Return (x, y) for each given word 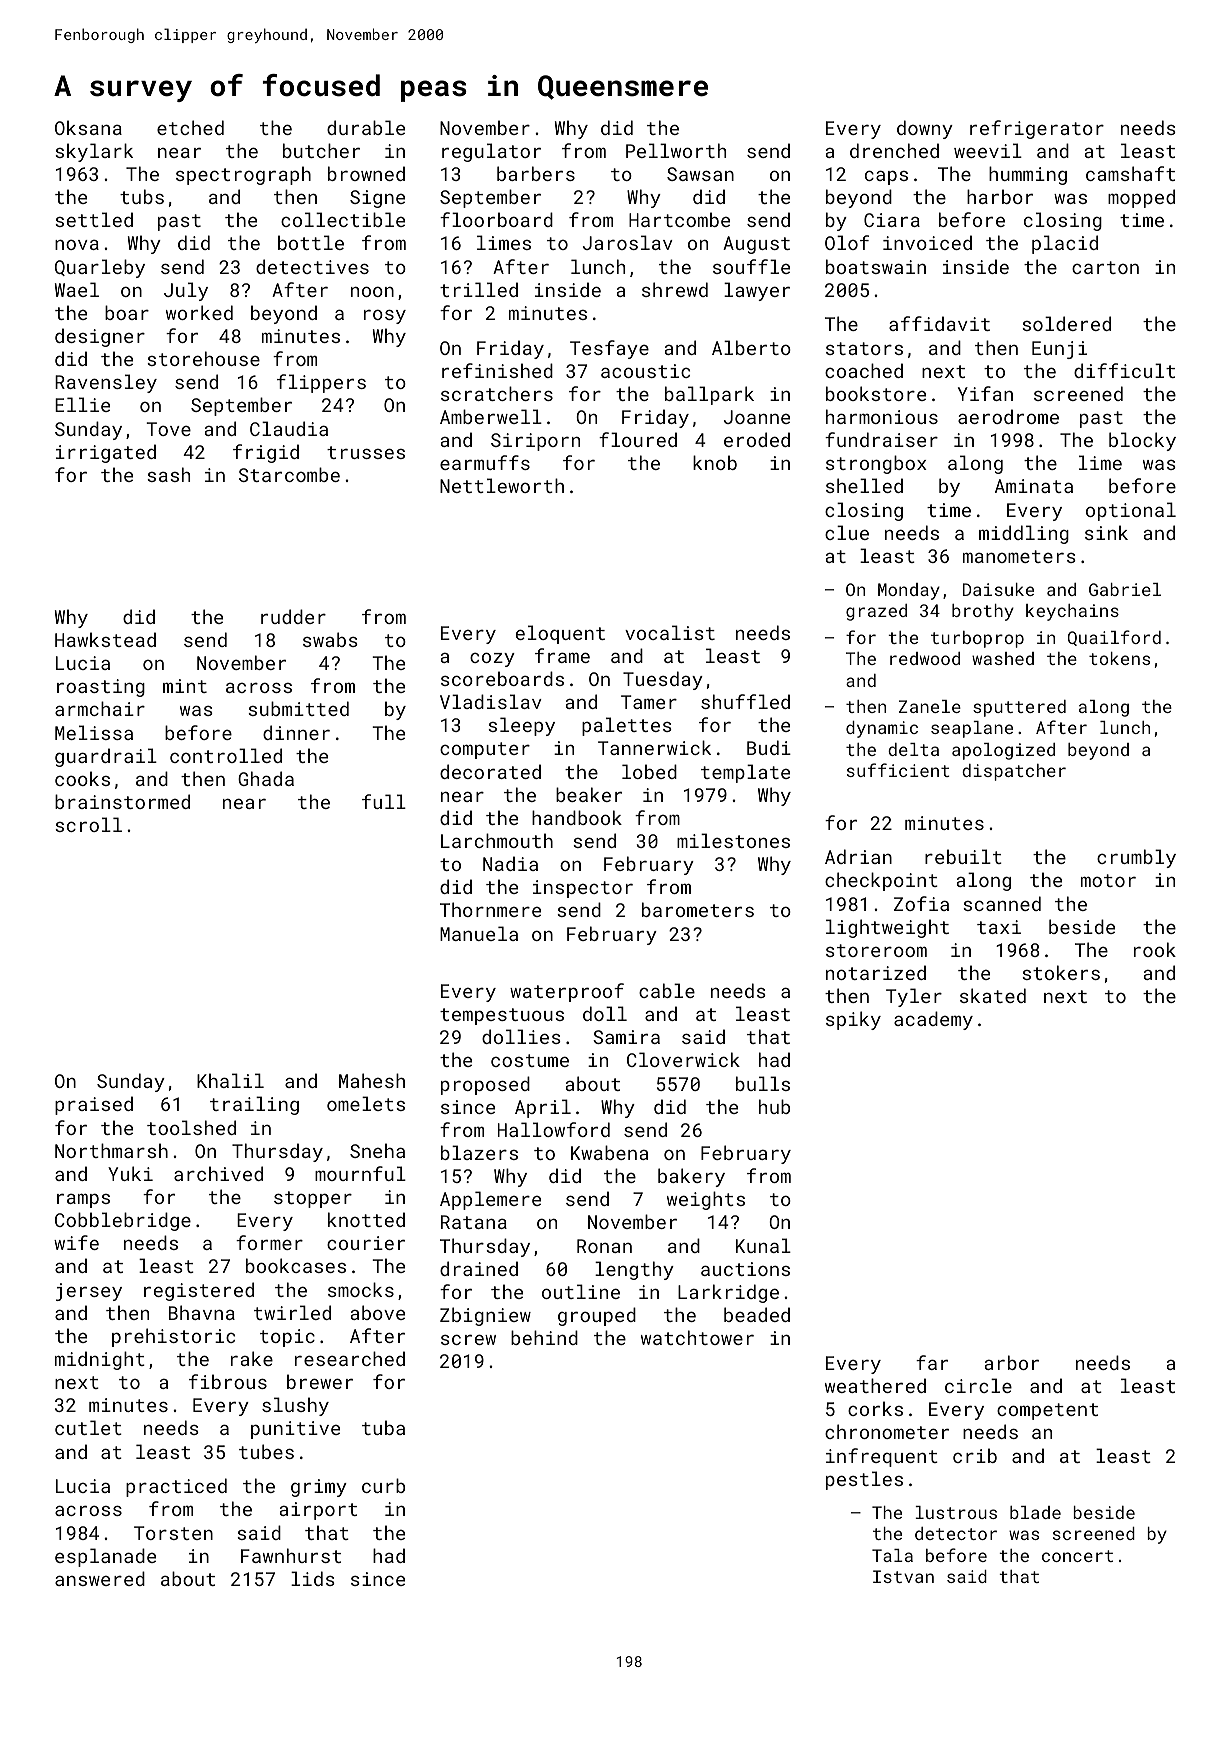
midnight (100, 1360)
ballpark (709, 395)
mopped (1141, 198)
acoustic (645, 371)
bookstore (876, 393)
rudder (293, 616)
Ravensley (106, 383)
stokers (1061, 972)
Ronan (604, 1246)
